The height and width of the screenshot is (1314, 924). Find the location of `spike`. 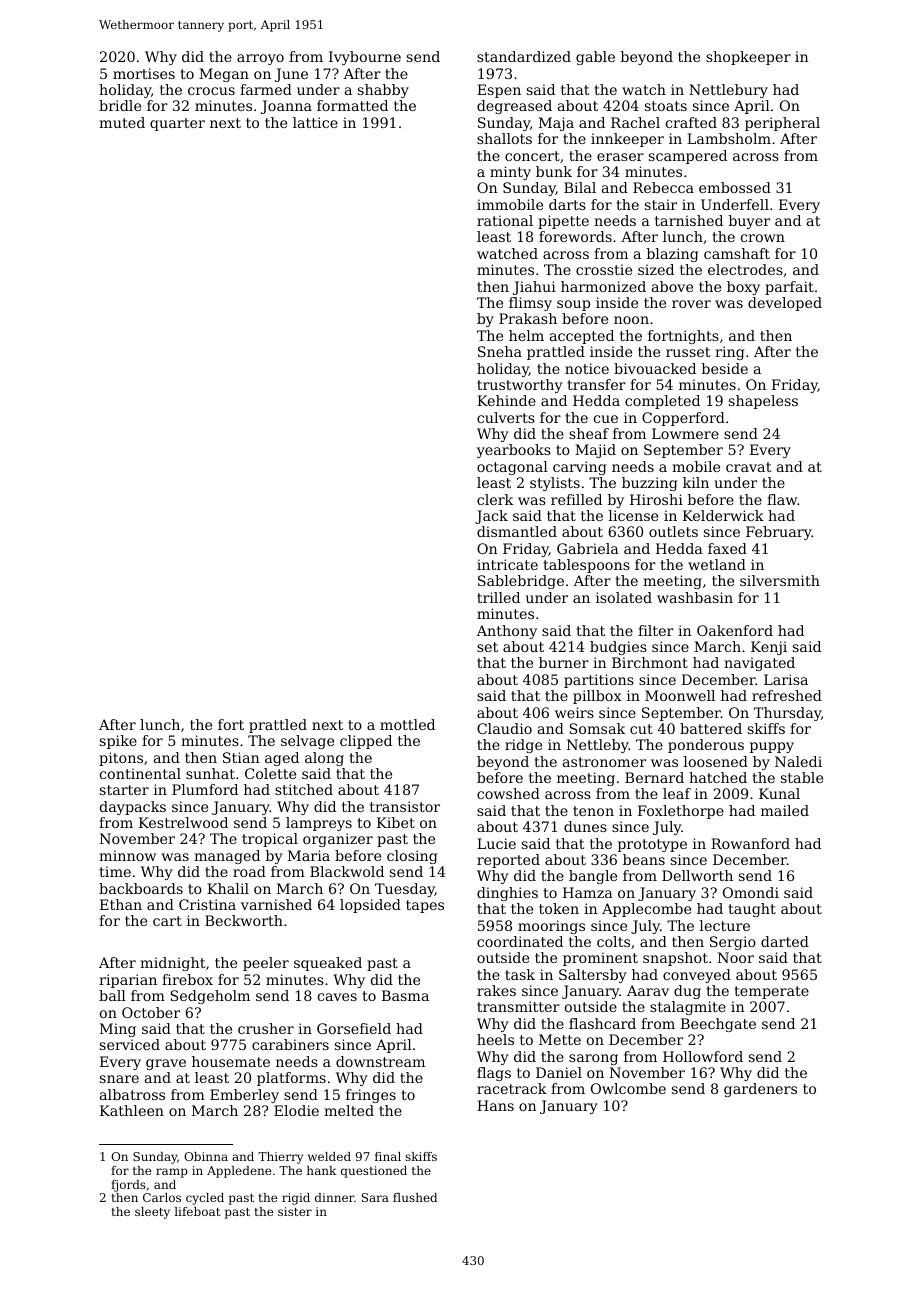

spike is located at coordinates (118, 742).
